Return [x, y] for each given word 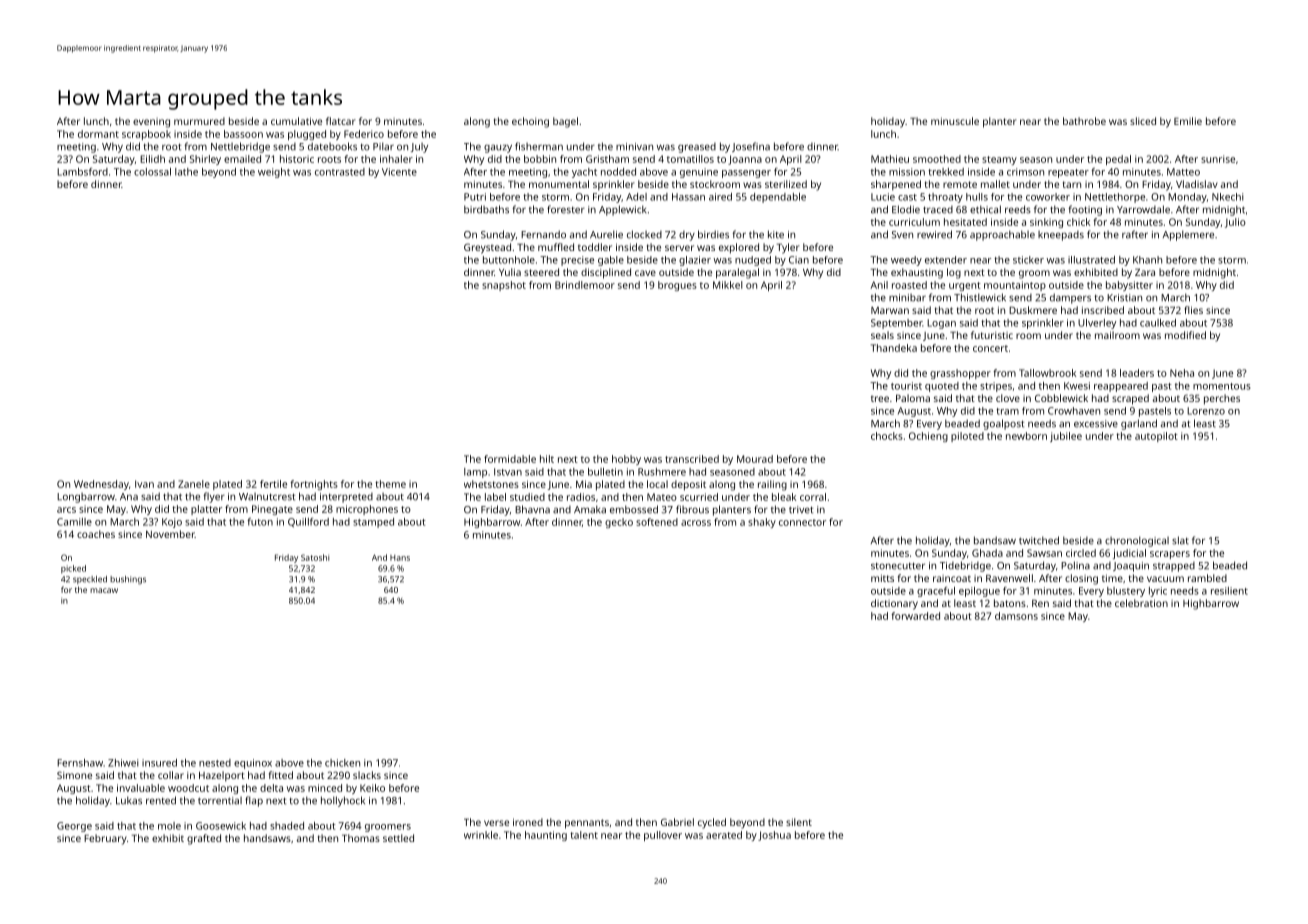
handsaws [267, 838]
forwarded [915, 616]
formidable [510, 459]
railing [772, 485]
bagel [565, 122]
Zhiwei [123, 763]
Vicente [399, 172]
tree [880, 399]
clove [1008, 398]
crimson [1025, 172]
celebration [1141, 603]
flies [1193, 310]
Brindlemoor [585, 285]
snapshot [504, 286]
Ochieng [928, 437]
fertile [273, 484]
